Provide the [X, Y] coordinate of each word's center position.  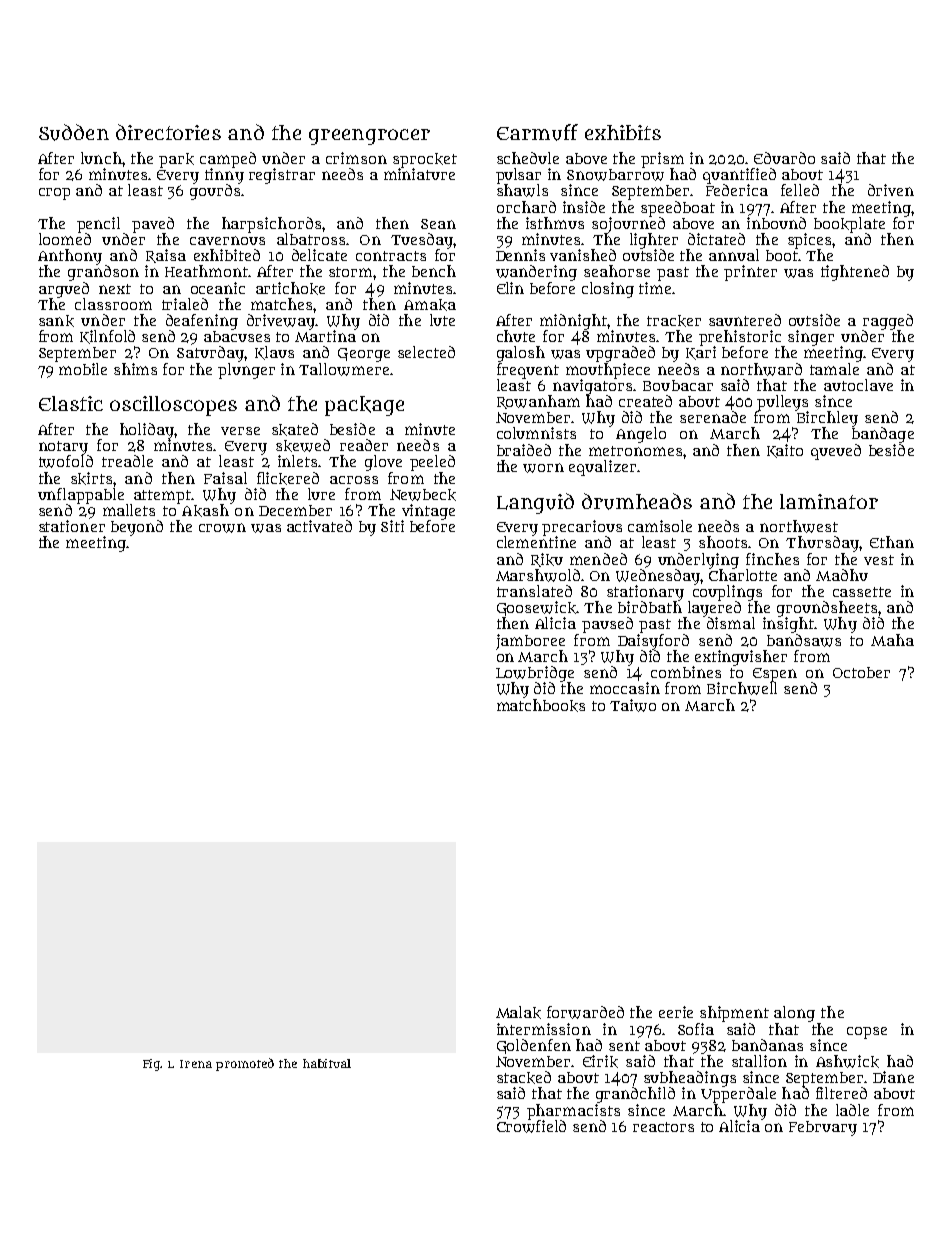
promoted [245, 1064]
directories [168, 132]
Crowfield [531, 1126]
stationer [72, 526]
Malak [518, 1012]
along [794, 1014]
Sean [438, 224]
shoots [723, 542]
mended [598, 559]
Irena [196, 1064]
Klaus [274, 353]
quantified [739, 176]
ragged [888, 322]
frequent [528, 371]
